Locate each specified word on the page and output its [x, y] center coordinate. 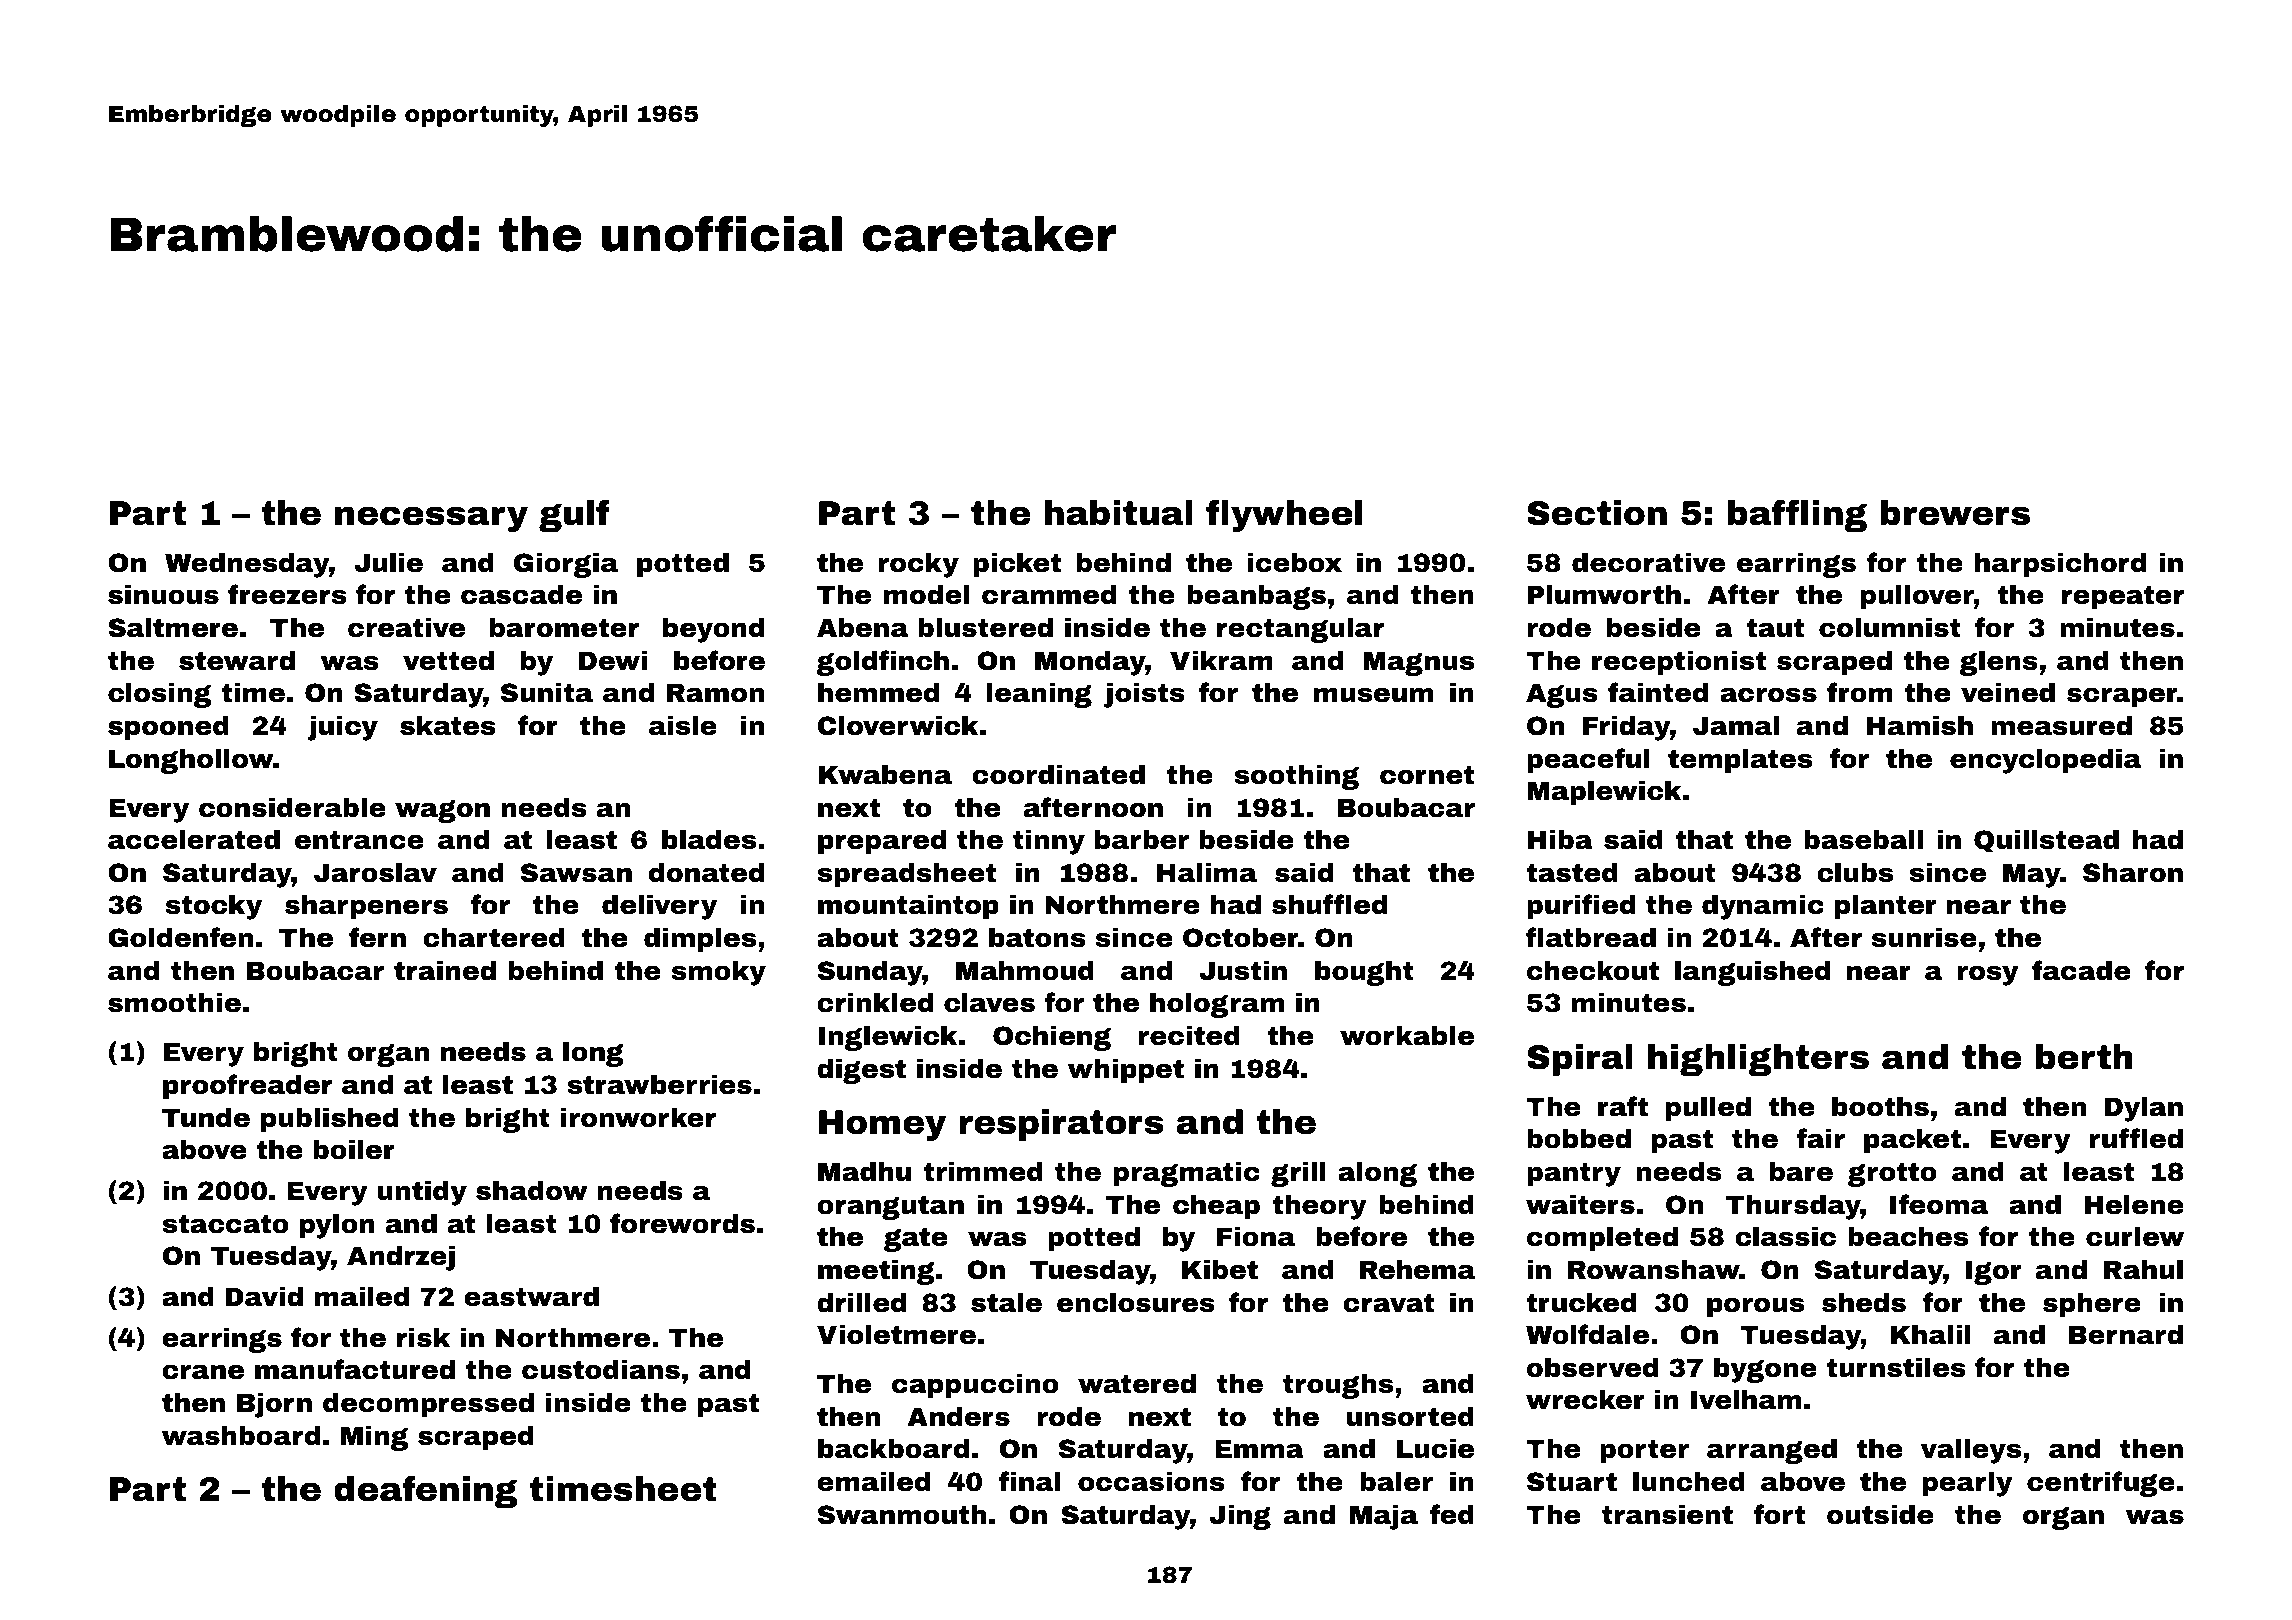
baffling [1797, 516]
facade [2081, 970]
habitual [1119, 513]
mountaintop [908, 907]
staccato [225, 1224]
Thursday [1793, 1207]
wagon [442, 811]
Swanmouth [902, 1515]
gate [916, 1239]
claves [989, 1003]
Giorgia [566, 565]
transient [1667, 1515]
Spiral [1580, 1060]
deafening [425, 1492]
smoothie [174, 1003]
